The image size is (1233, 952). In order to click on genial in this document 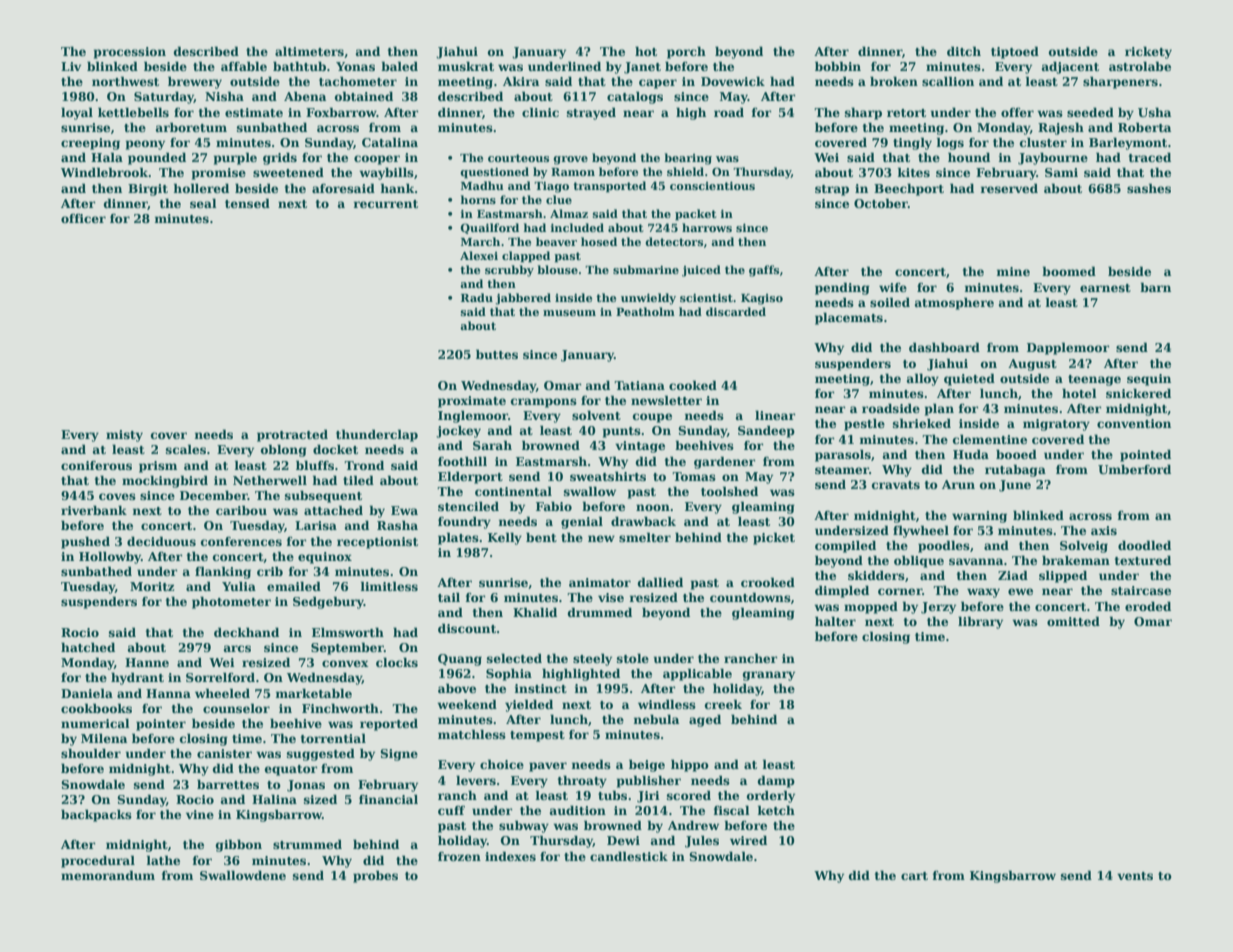, I will do `click(582, 522)`.
